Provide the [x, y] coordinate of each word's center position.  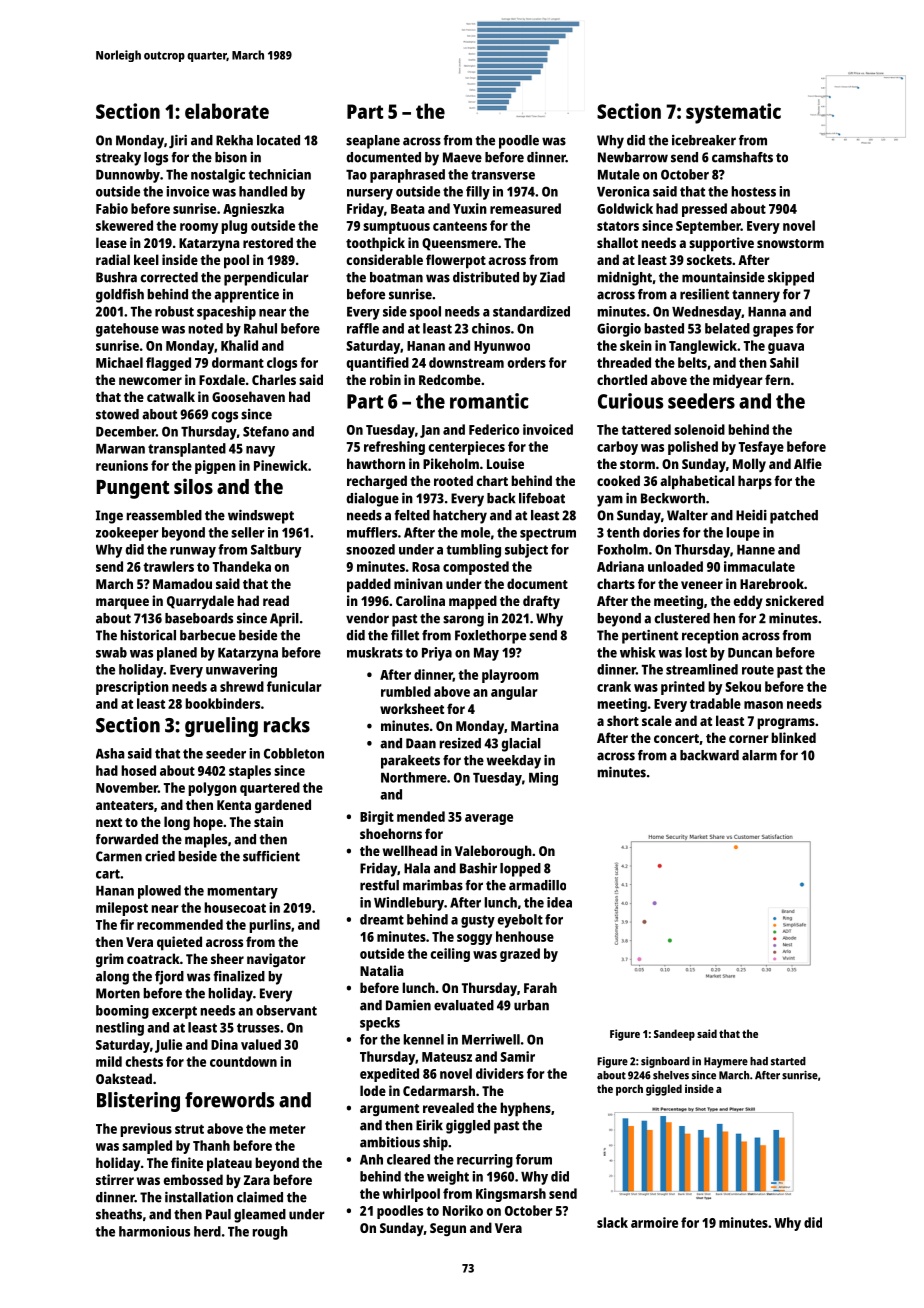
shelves [671, 1075]
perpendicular [266, 279]
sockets [709, 259]
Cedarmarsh [439, 1090]
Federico [494, 429]
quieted [179, 943]
